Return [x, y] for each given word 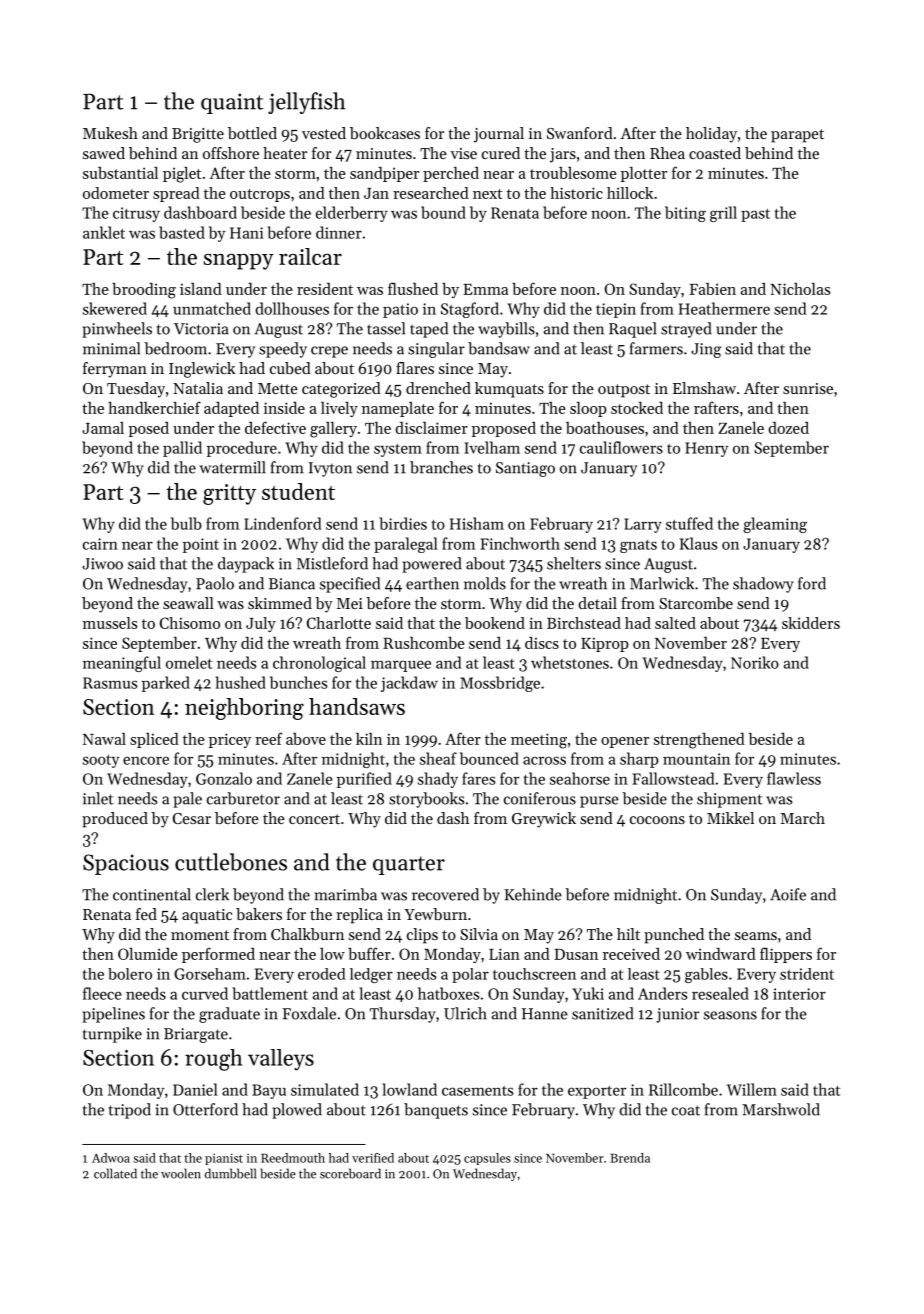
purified [364, 780]
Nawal [104, 739]
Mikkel [730, 818]
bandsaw [499, 348]
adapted [231, 409]
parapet [797, 136]
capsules [487, 1159]
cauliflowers [621, 447]
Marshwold [781, 1109]
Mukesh [110, 133]
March [803, 818]
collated [115, 1173]
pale [187, 800]
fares [478, 778]
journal [499, 135]
